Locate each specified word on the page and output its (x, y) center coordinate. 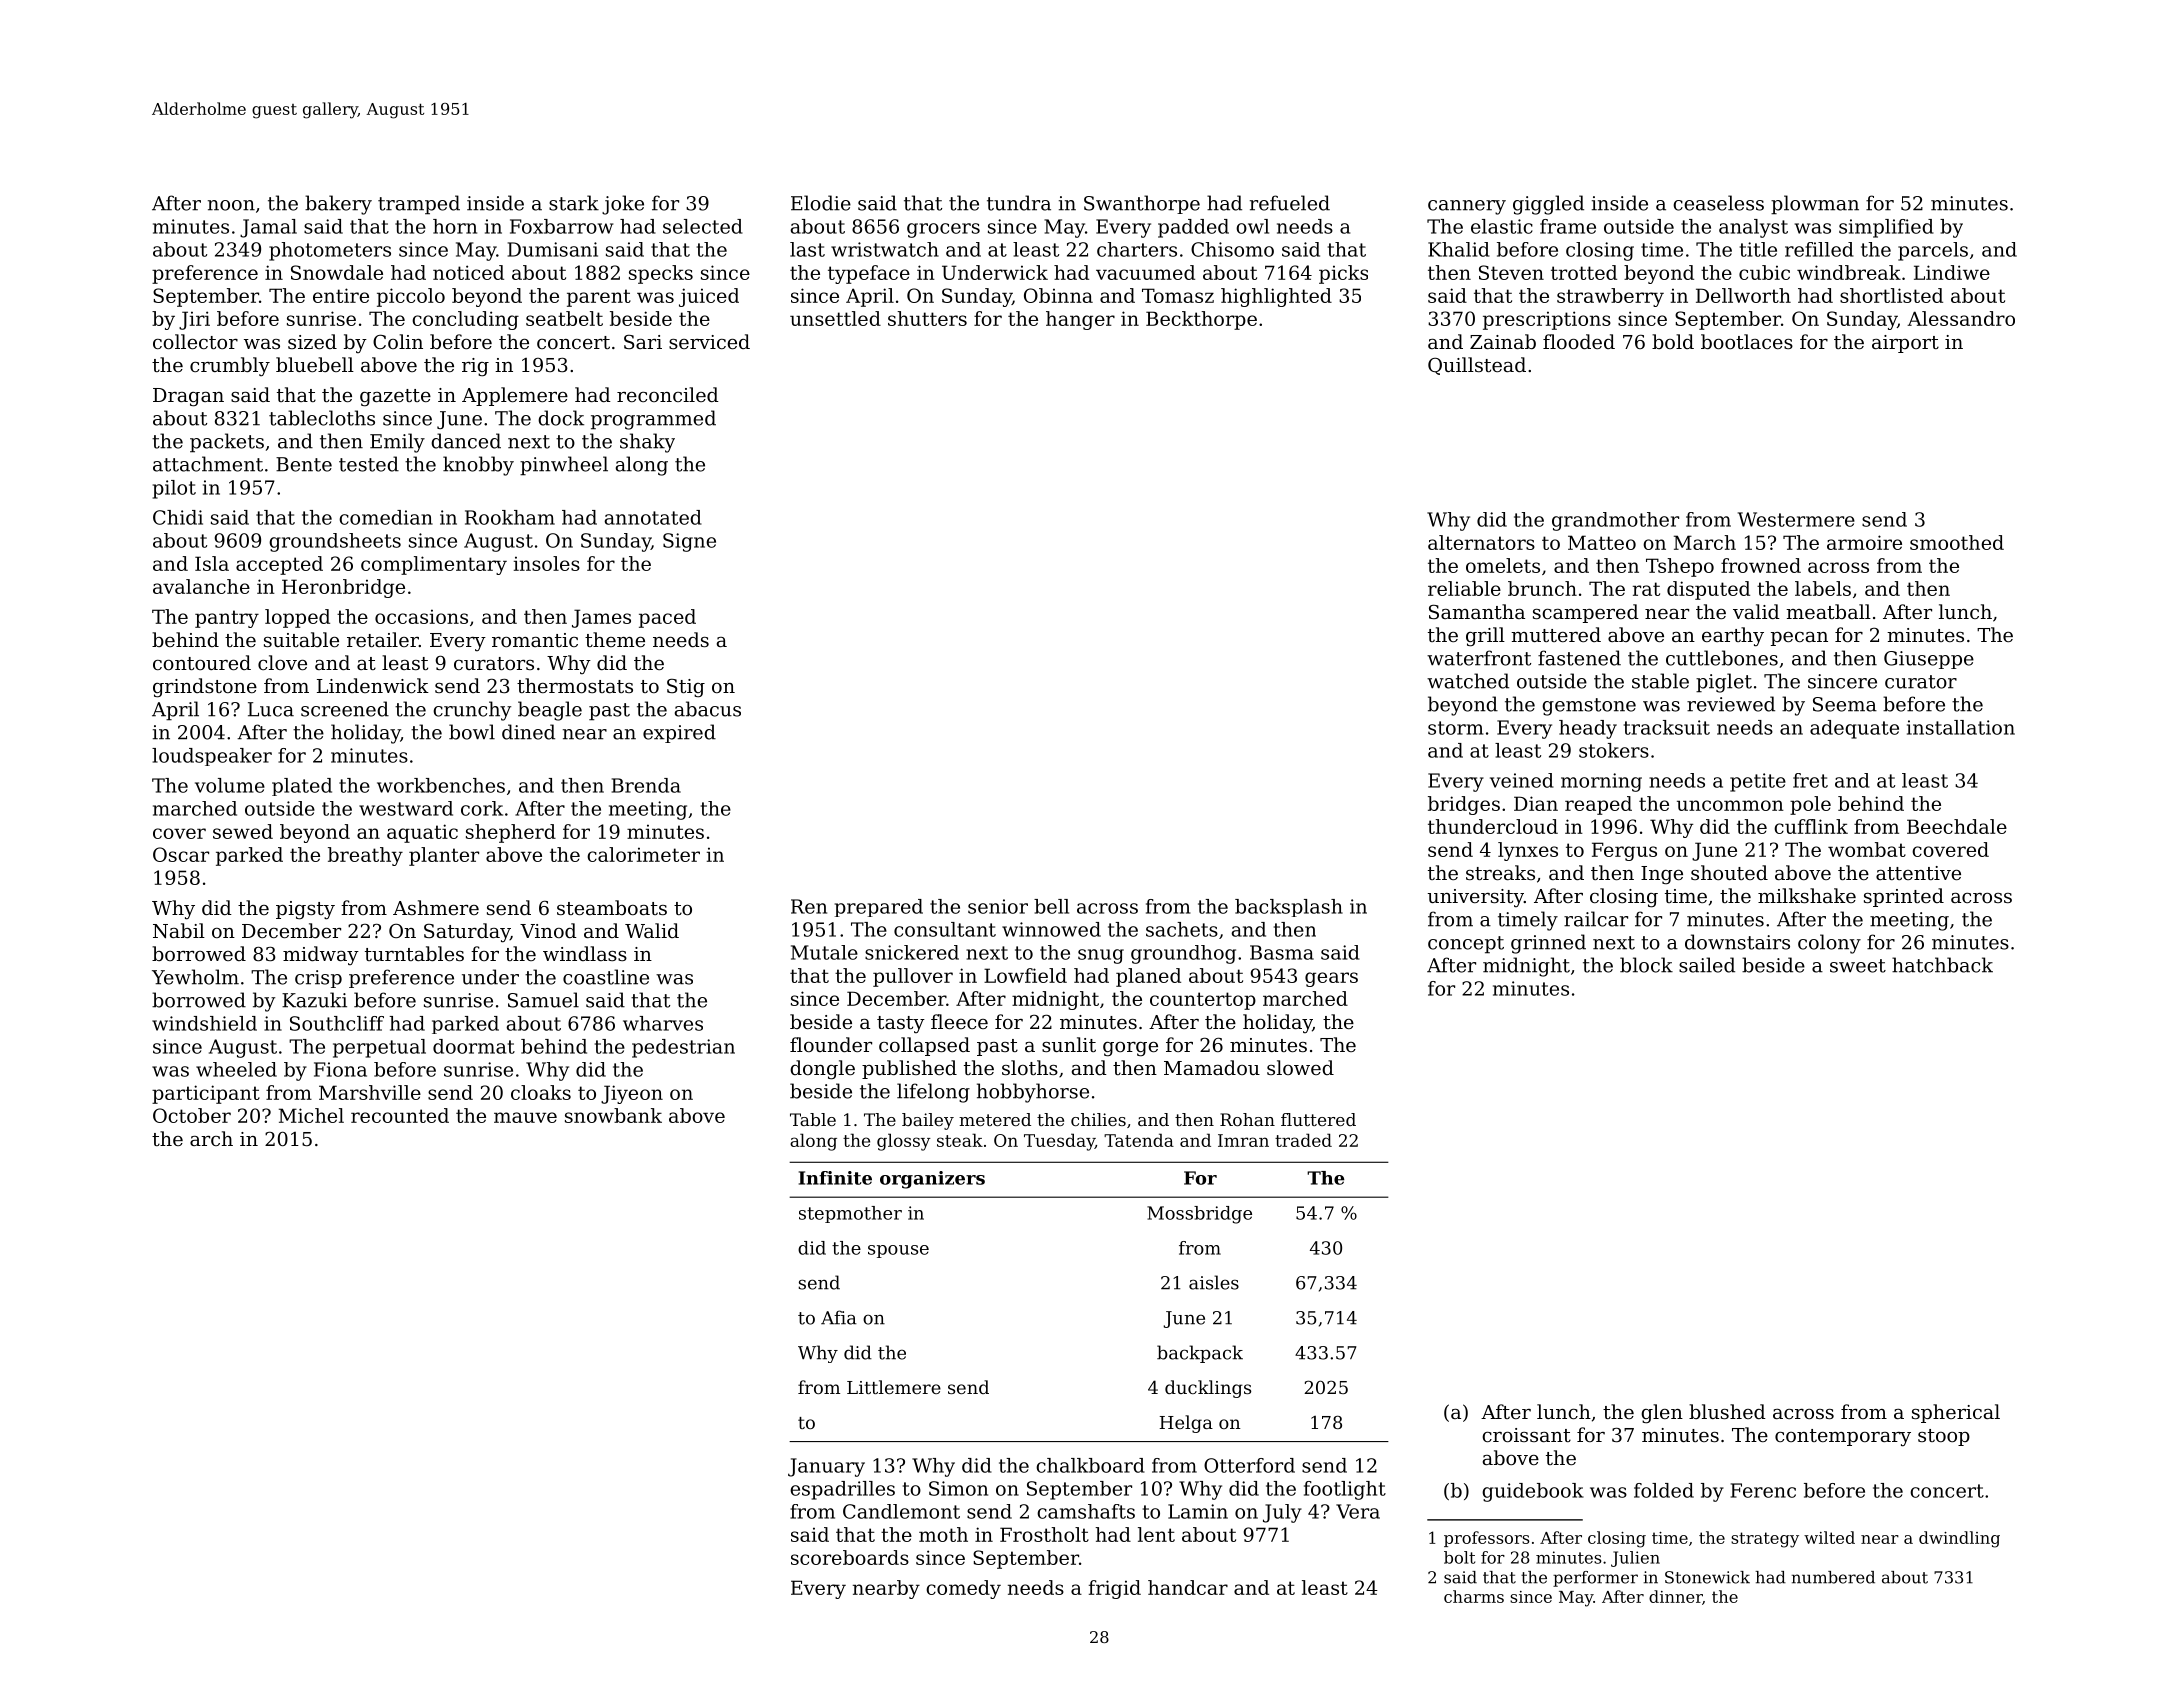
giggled (1548, 205)
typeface (869, 274)
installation (1961, 727)
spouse (898, 1251)
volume (230, 785)
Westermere (1796, 519)
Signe (689, 542)
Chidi (178, 517)
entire (341, 295)
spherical (1956, 1413)
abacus (708, 709)
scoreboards (850, 1557)
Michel (311, 1115)
